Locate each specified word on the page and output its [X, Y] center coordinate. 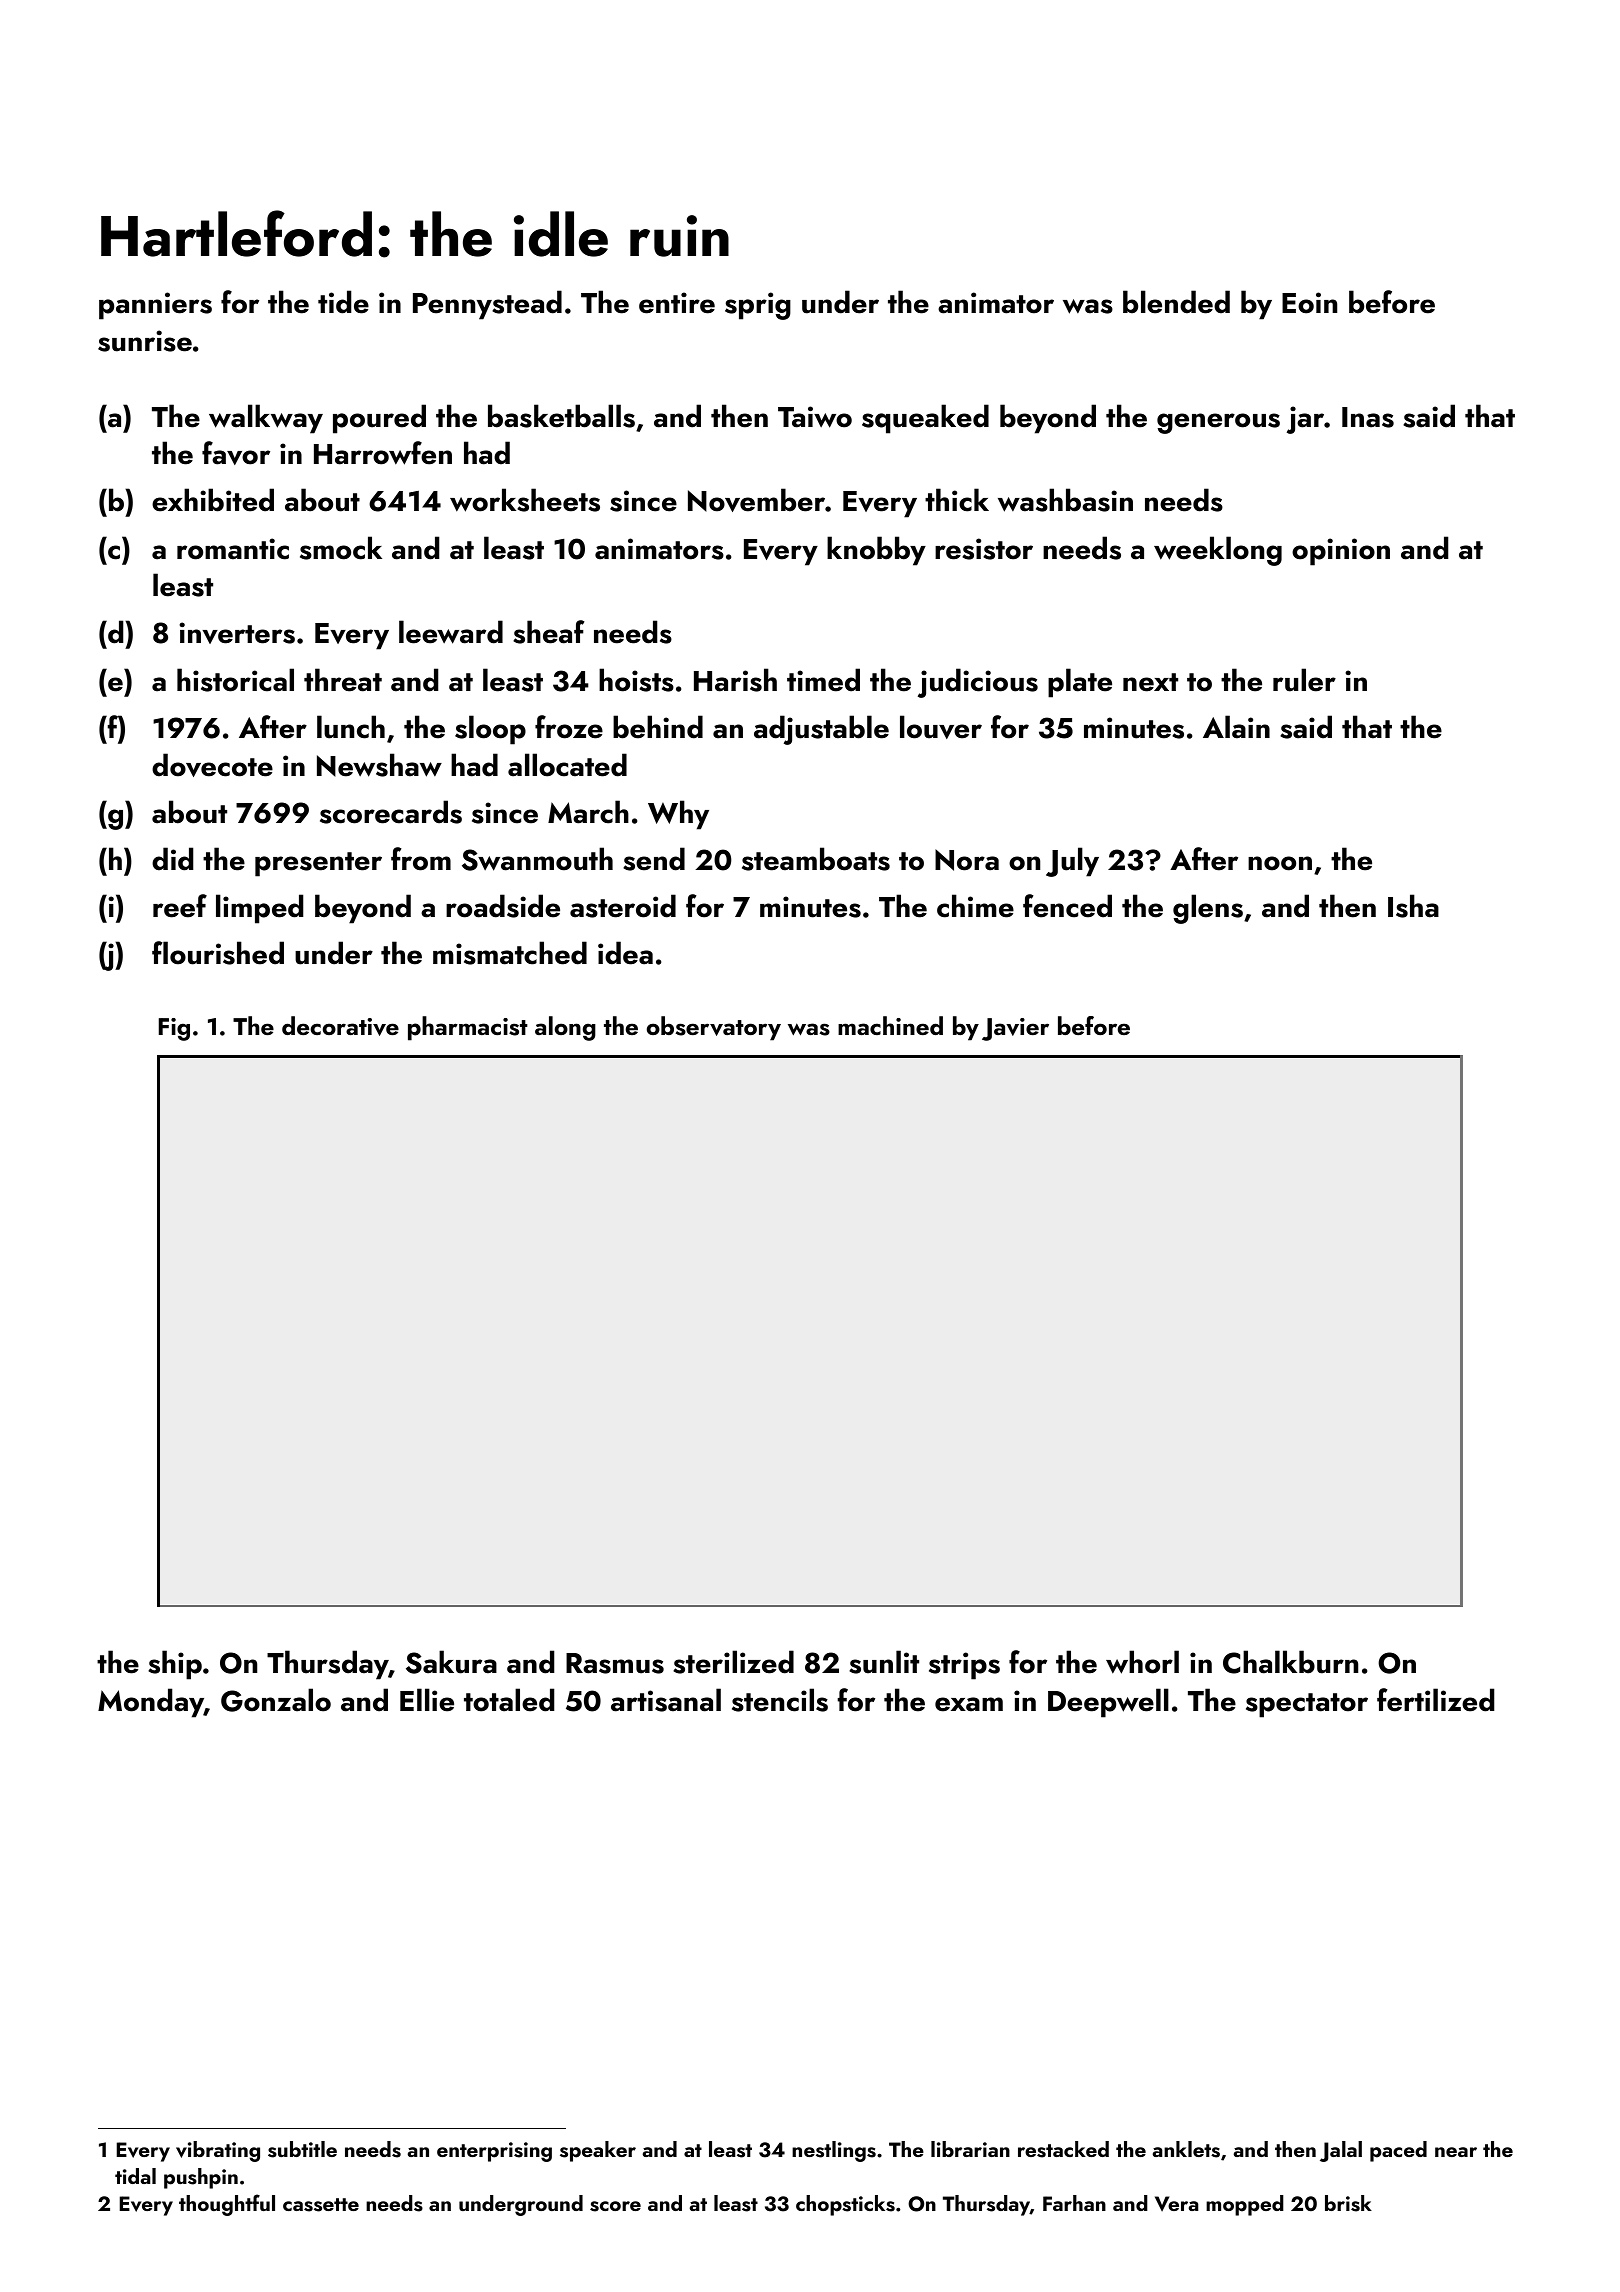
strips [964, 1666]
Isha [1413, 906]
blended [1176, 302]
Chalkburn [1290, 1662]
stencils [780, 1700]
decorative [340, 1026]
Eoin [1309, 303]
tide [343, 302]
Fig [174, 1029]
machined [890, 1025]
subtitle [302, 2149]
